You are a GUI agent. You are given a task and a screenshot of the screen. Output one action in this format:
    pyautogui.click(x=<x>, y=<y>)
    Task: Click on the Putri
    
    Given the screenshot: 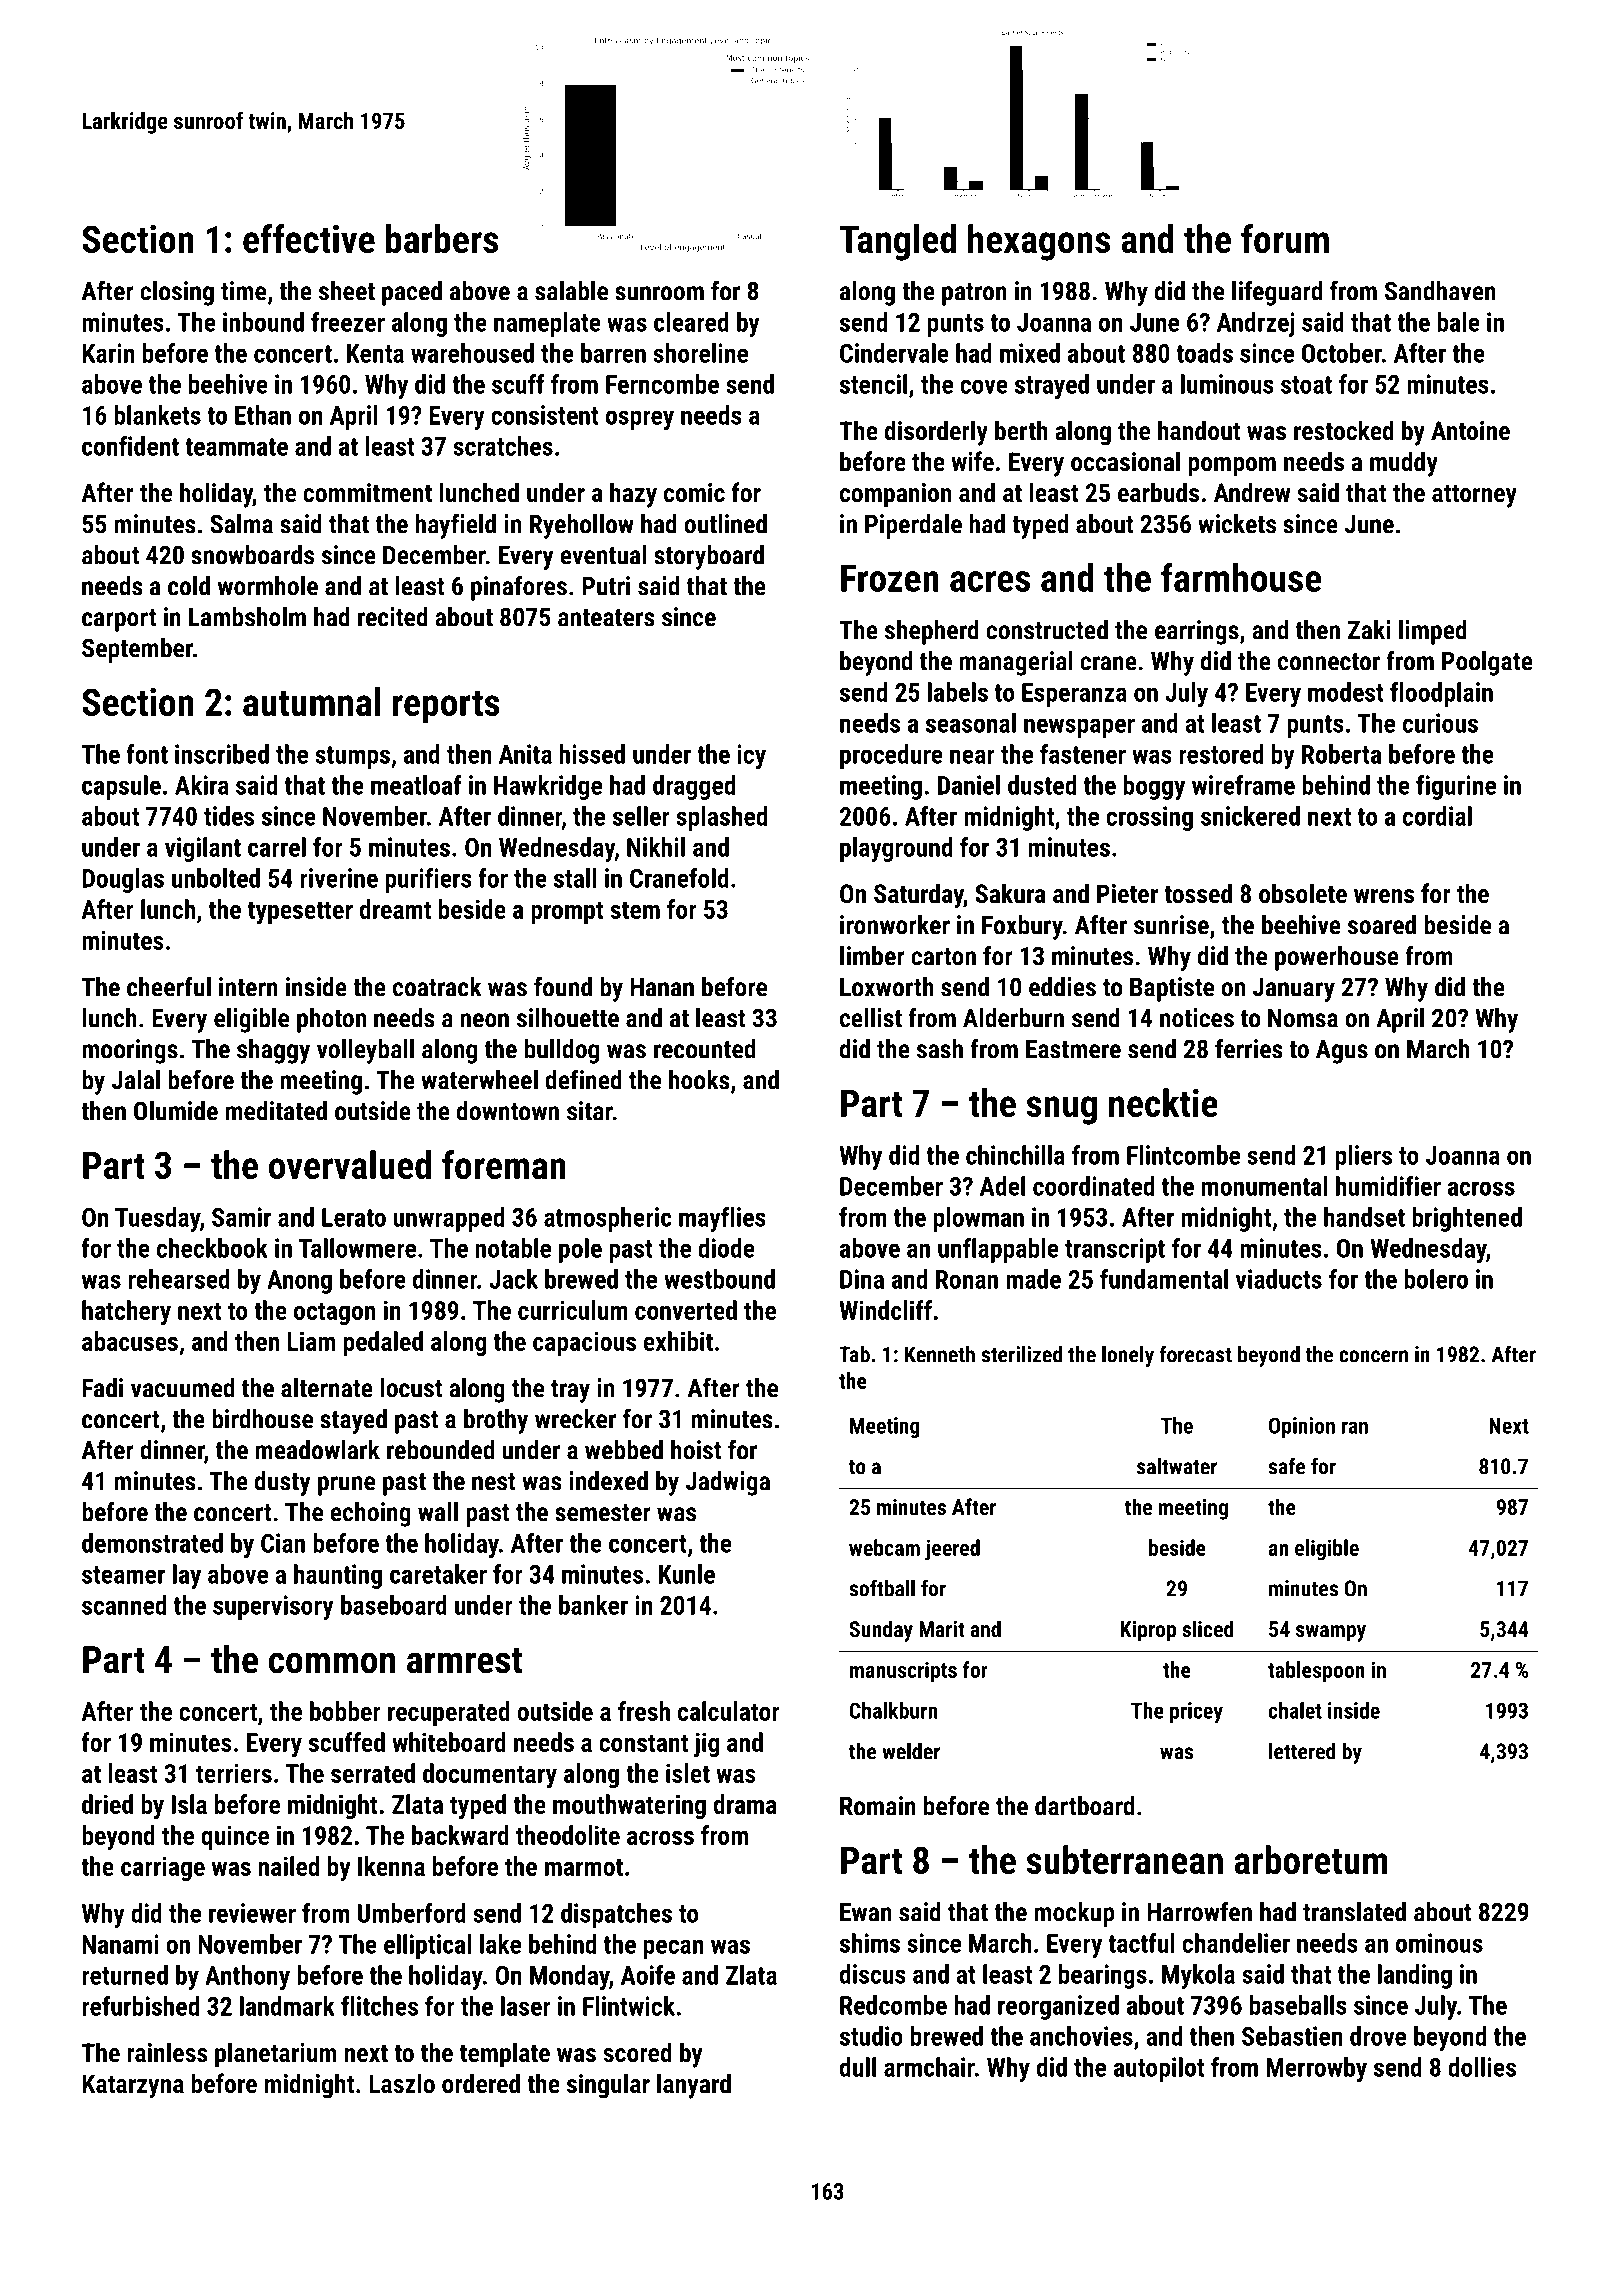 What is the action you would take?
    pyautogui.click(x=606, y=586)
